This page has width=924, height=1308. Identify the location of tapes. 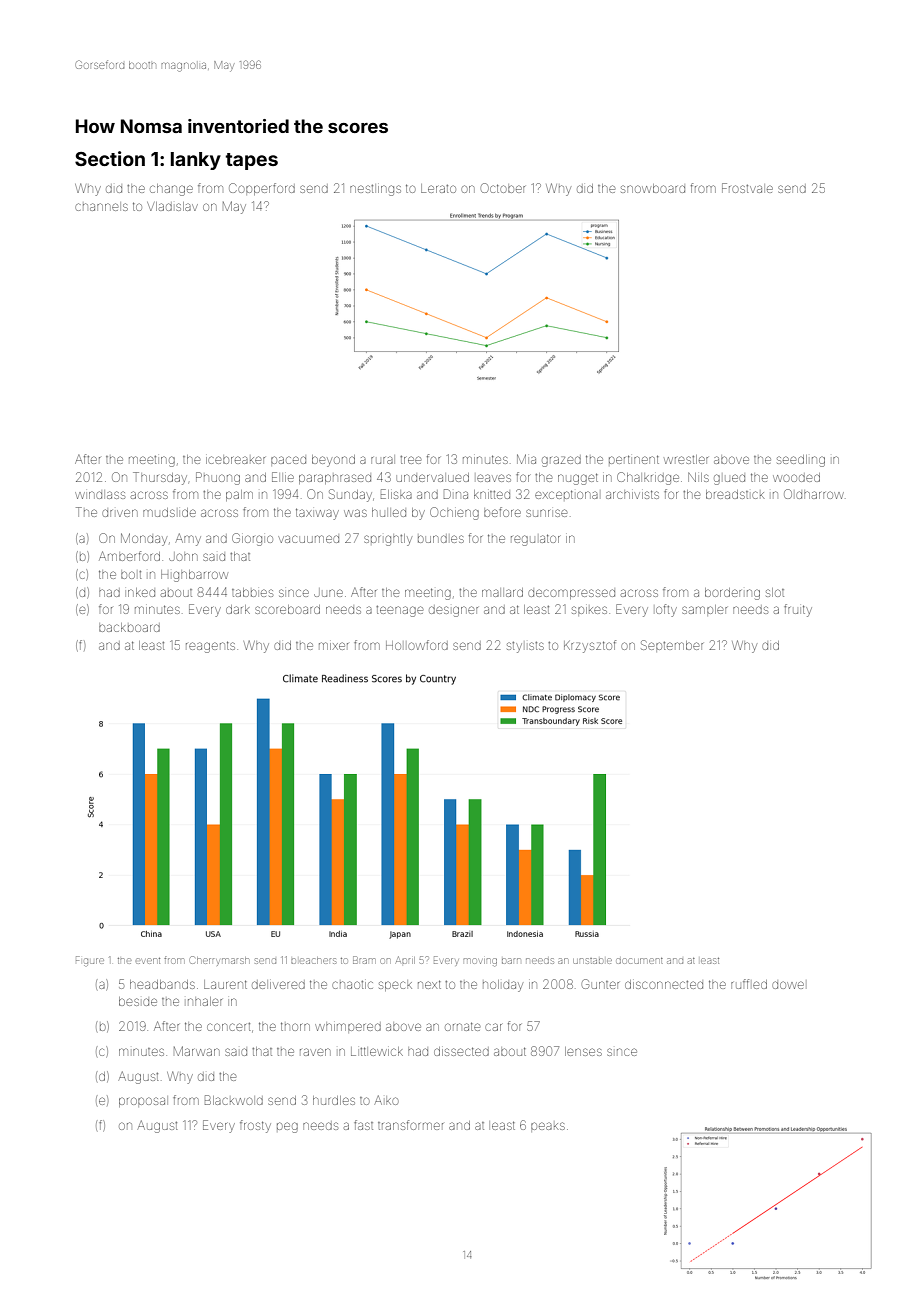
(252, 161).
